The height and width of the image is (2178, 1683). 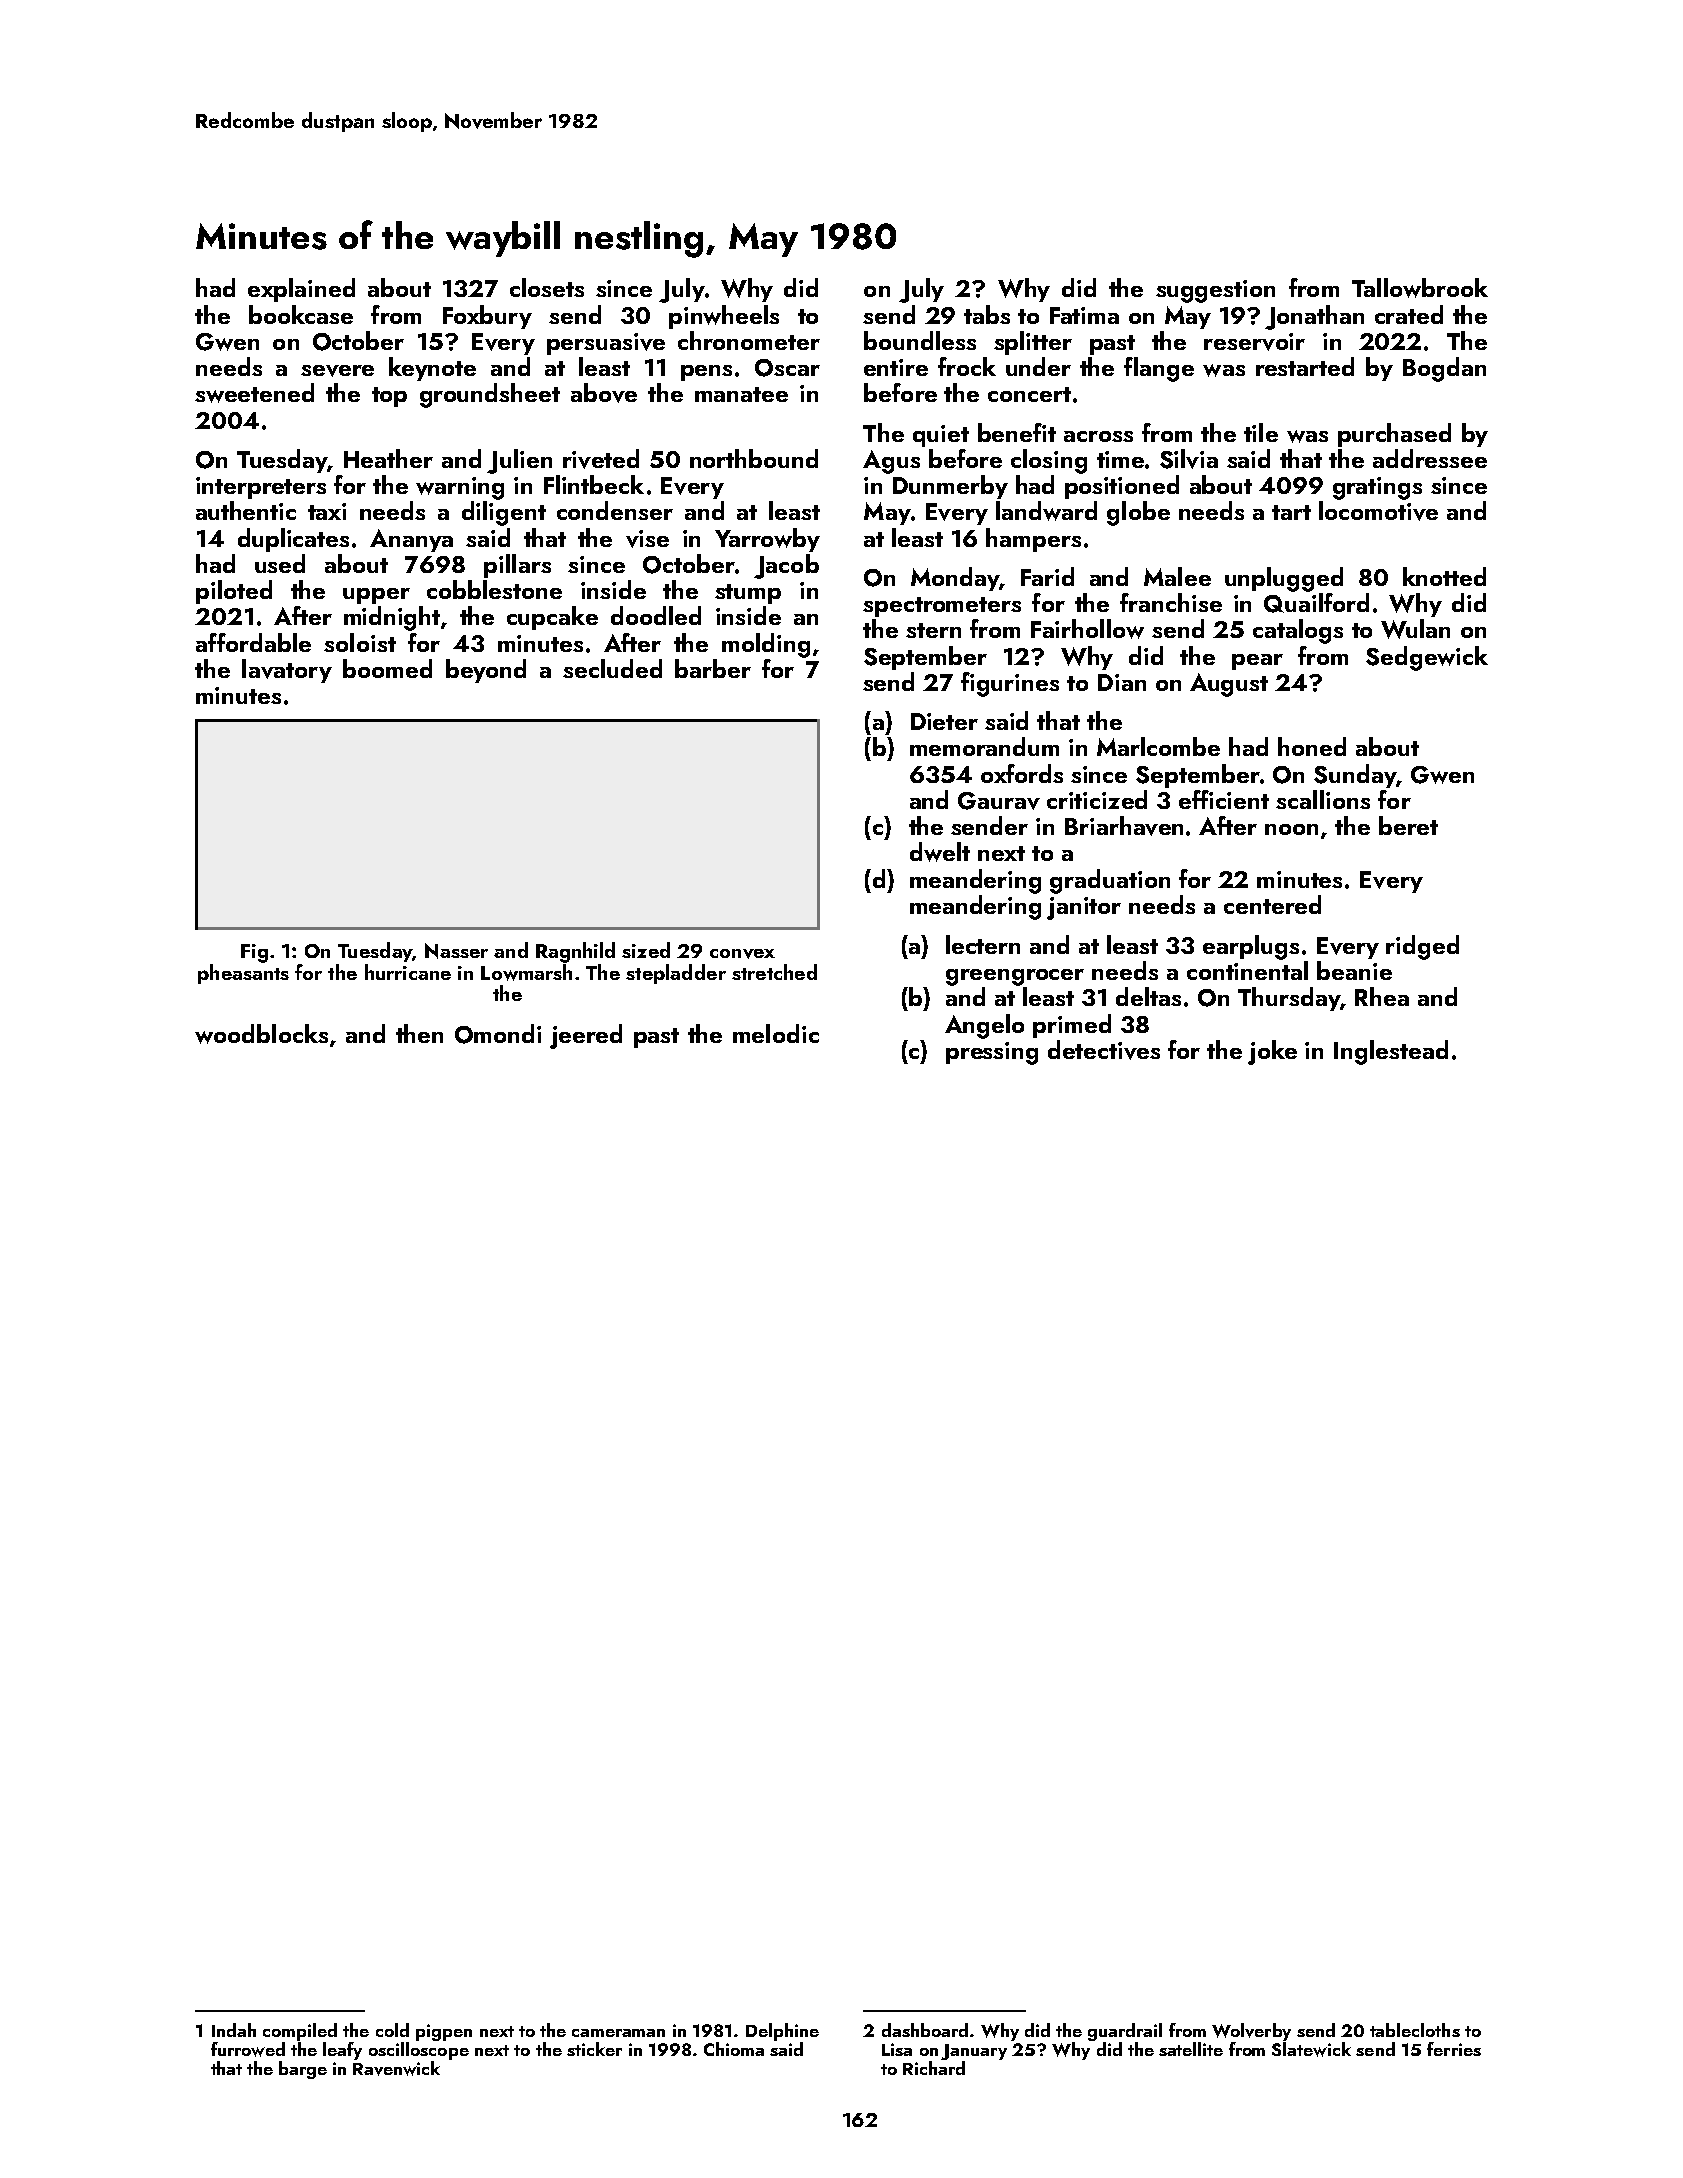 What do you see at coordinates (444, 2032) in the image?
I see `pigpen` at bounding box center [444, 2032].
